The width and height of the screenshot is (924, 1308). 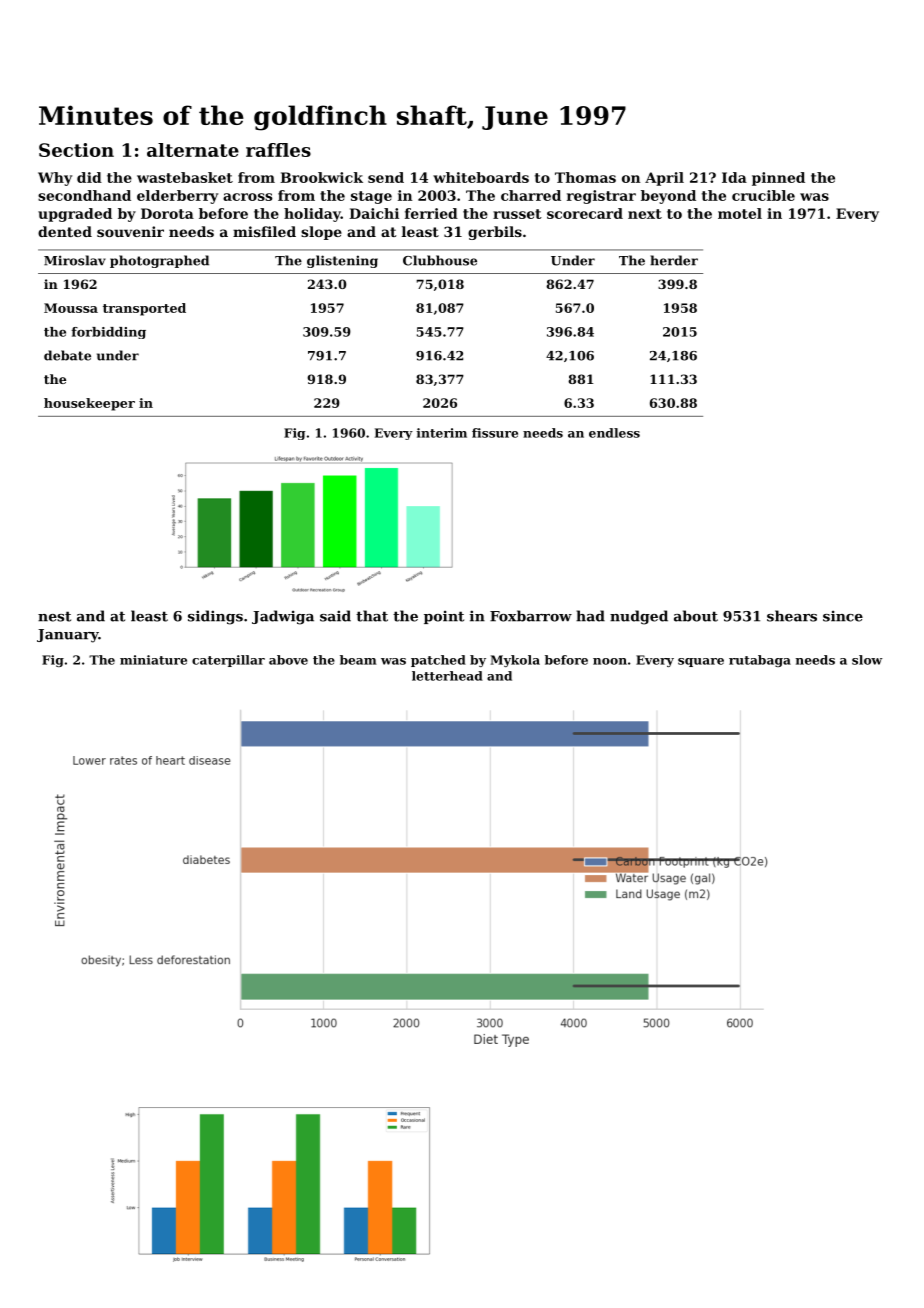 I want to click on motel, so click(x=740, y=213).
